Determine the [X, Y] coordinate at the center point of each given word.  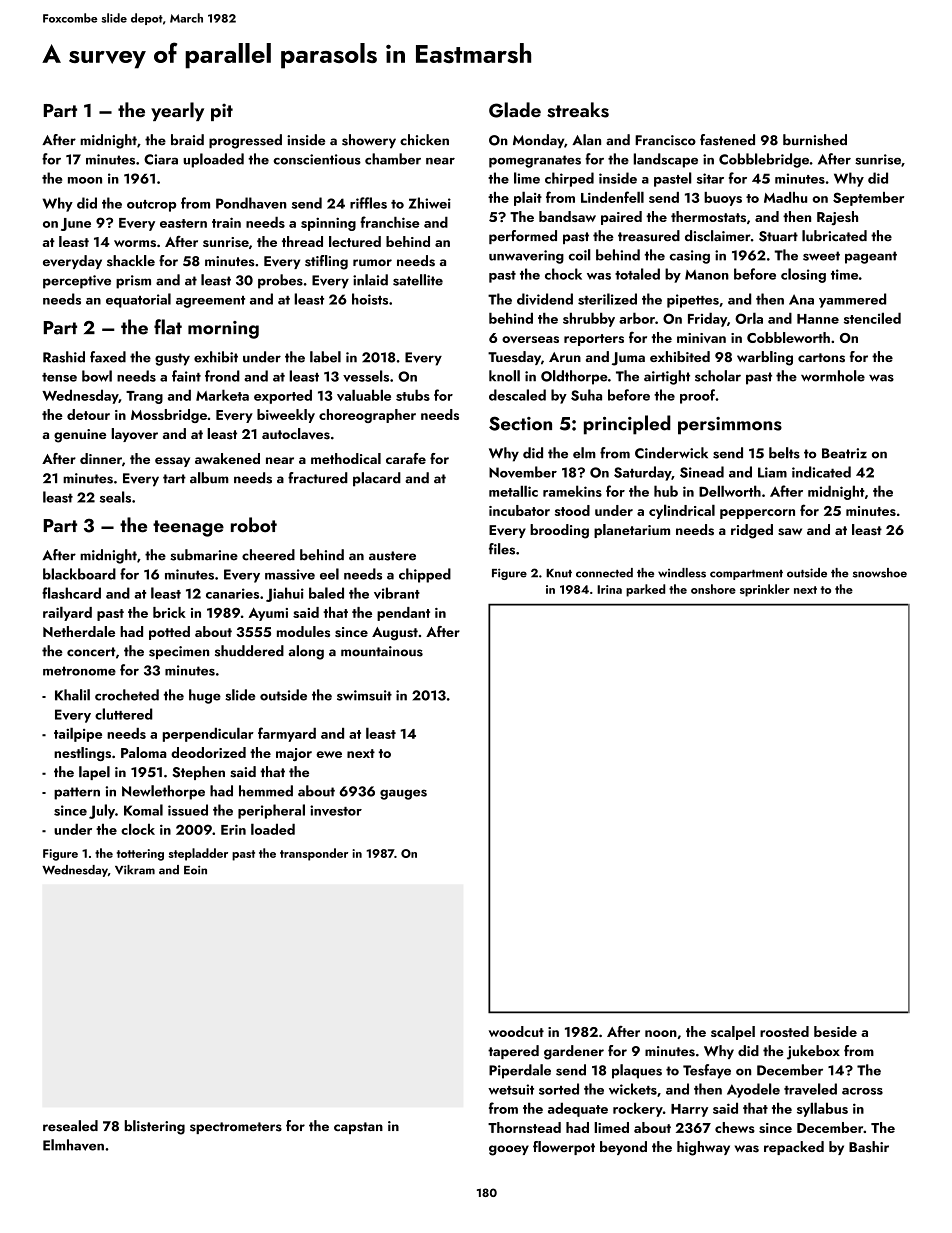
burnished [815, 140]
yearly [177, 111]
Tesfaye [707, 1071]
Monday [538, 141]
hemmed [266, 791]
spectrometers [236, 1128]
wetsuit [511, 1089]
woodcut [516, 1031]
